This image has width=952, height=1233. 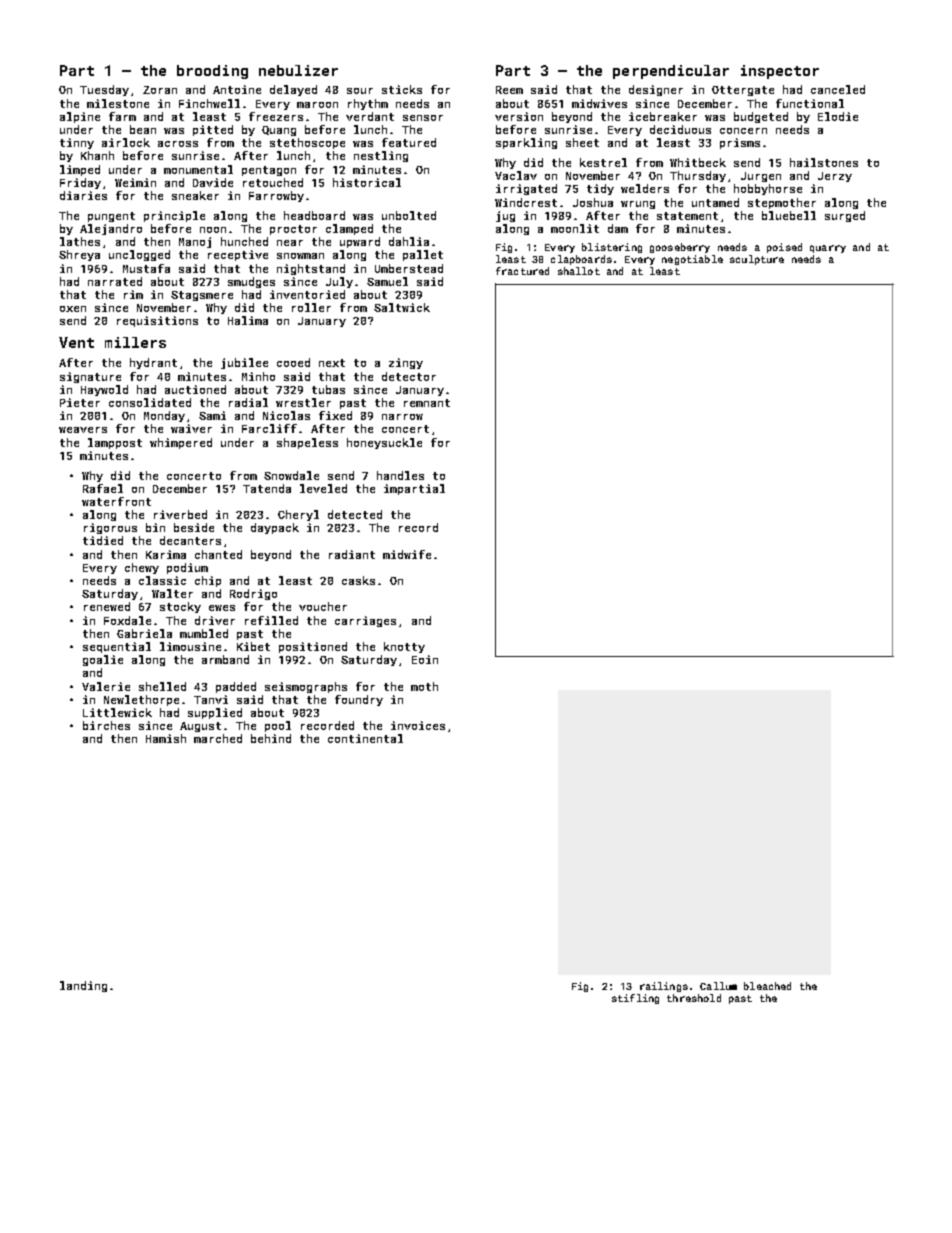 What do you see at coordinates (402, 89) in the image?
I see `sticks` at bounding box center [402, 89].
